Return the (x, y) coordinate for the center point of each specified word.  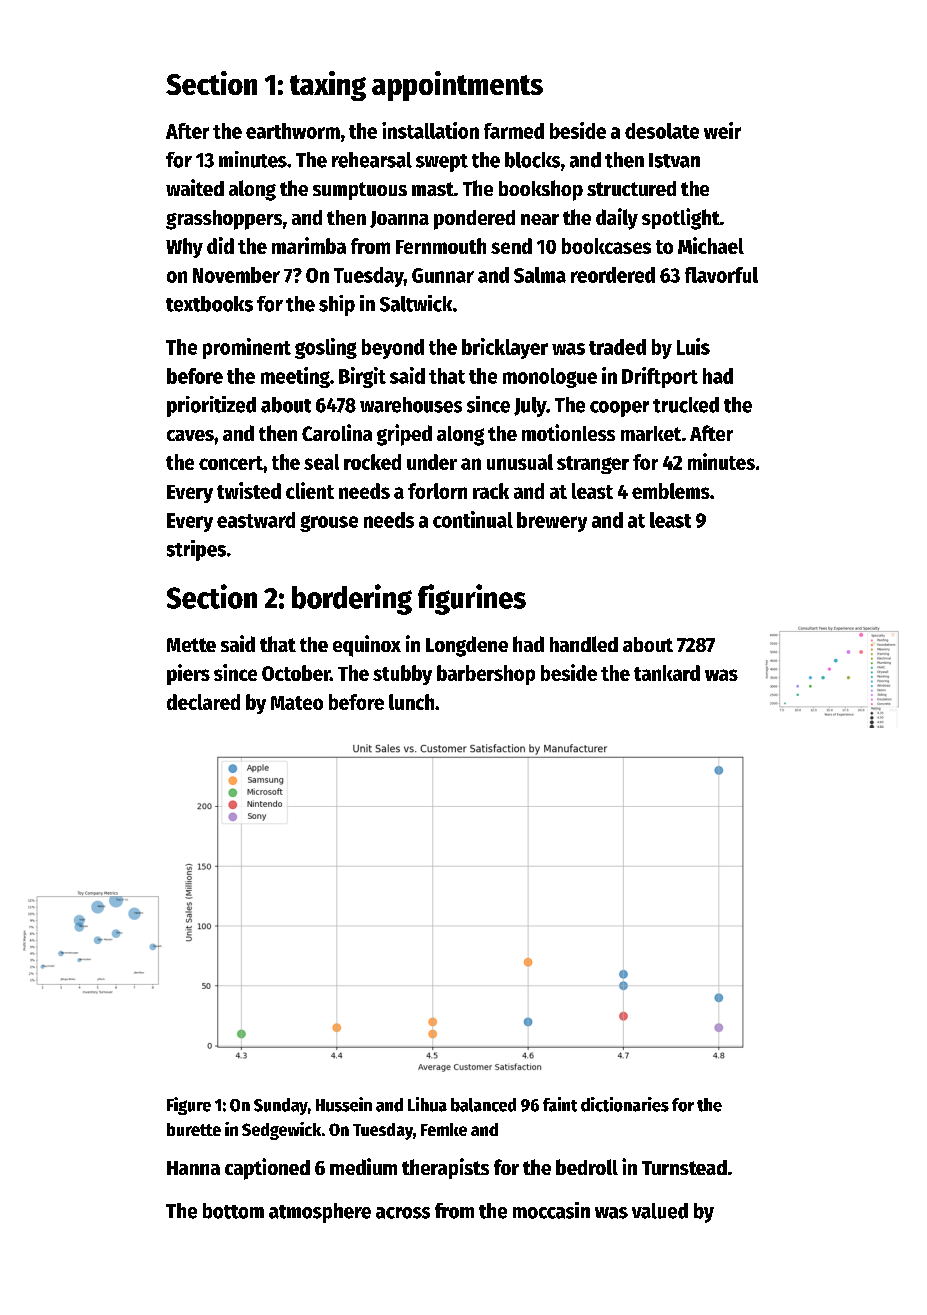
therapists (445, 1168)
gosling (326, 348)
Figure (189, 1106)
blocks (532, 160)
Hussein (344, 1104)
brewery (552, 522)
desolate (662, 131)
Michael (711, 245)
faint (560, 1104)
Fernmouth (441, 246)
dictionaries (625, 1104)
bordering (352, 599)
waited (195, 187)
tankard (667, 673)
